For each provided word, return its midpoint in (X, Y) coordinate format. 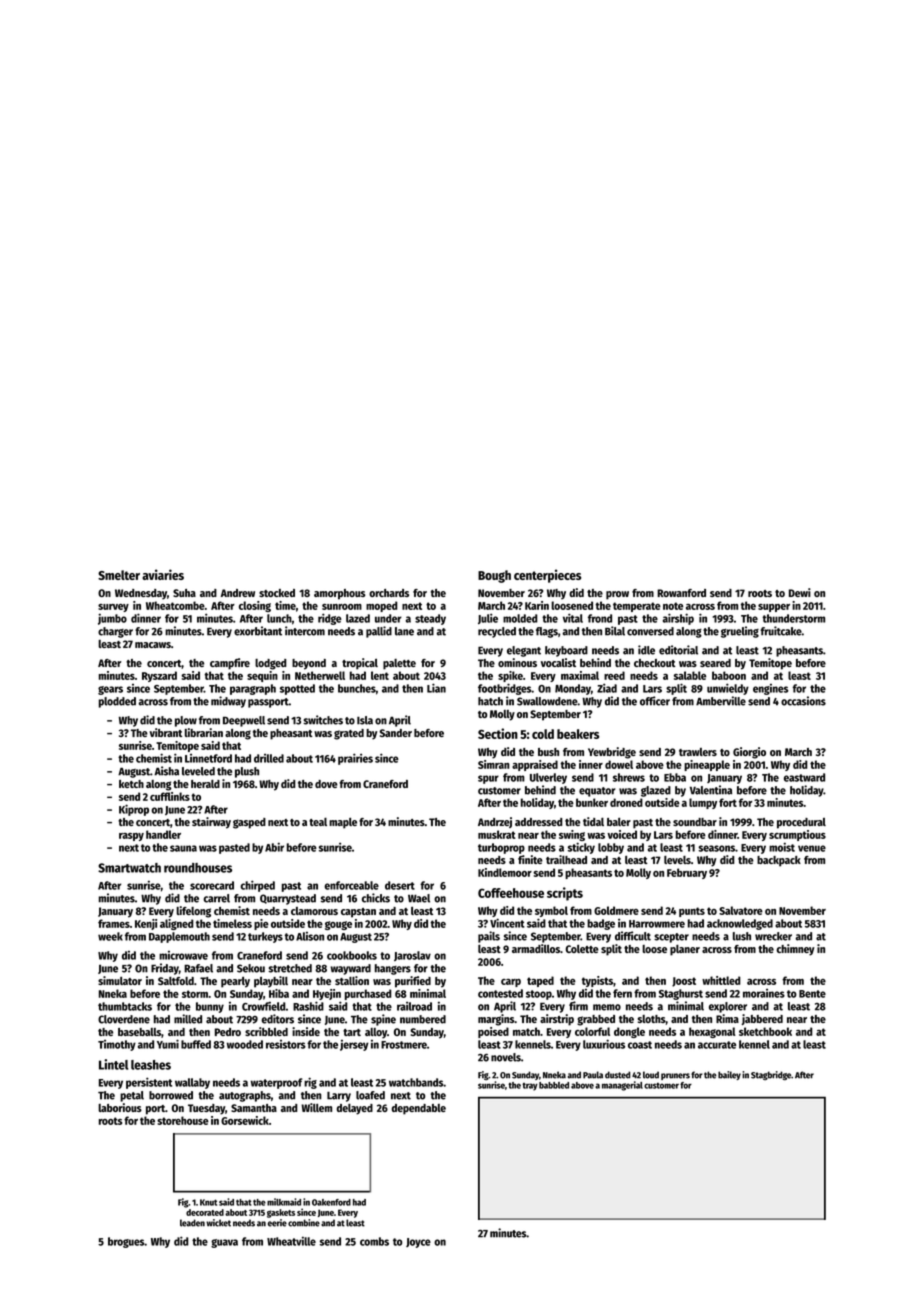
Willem (316, 1107)
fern (622, 993)
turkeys (265, 937)
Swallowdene (547, 701)
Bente (812, 994)
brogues (126, 1242)
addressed (538, 822)
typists (597, 981)
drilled (269, 758)
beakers (578, 734)
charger (115, 632)
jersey (354, 1045)
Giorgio (749, 753)
